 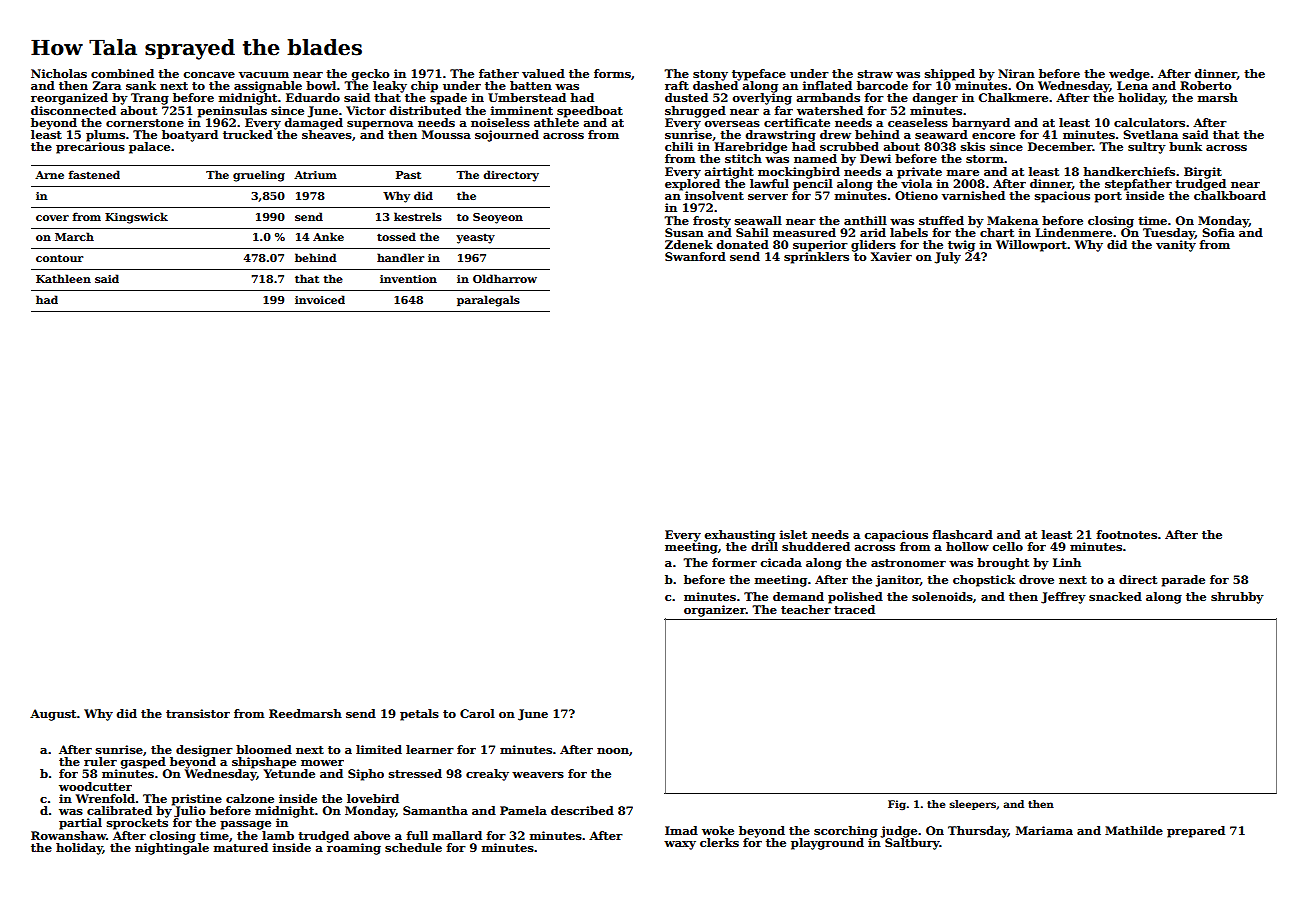 What do you see at coordinates (59, 73) in the screenshot?
I see `Nicholas` at bounding box center [59, 73].
